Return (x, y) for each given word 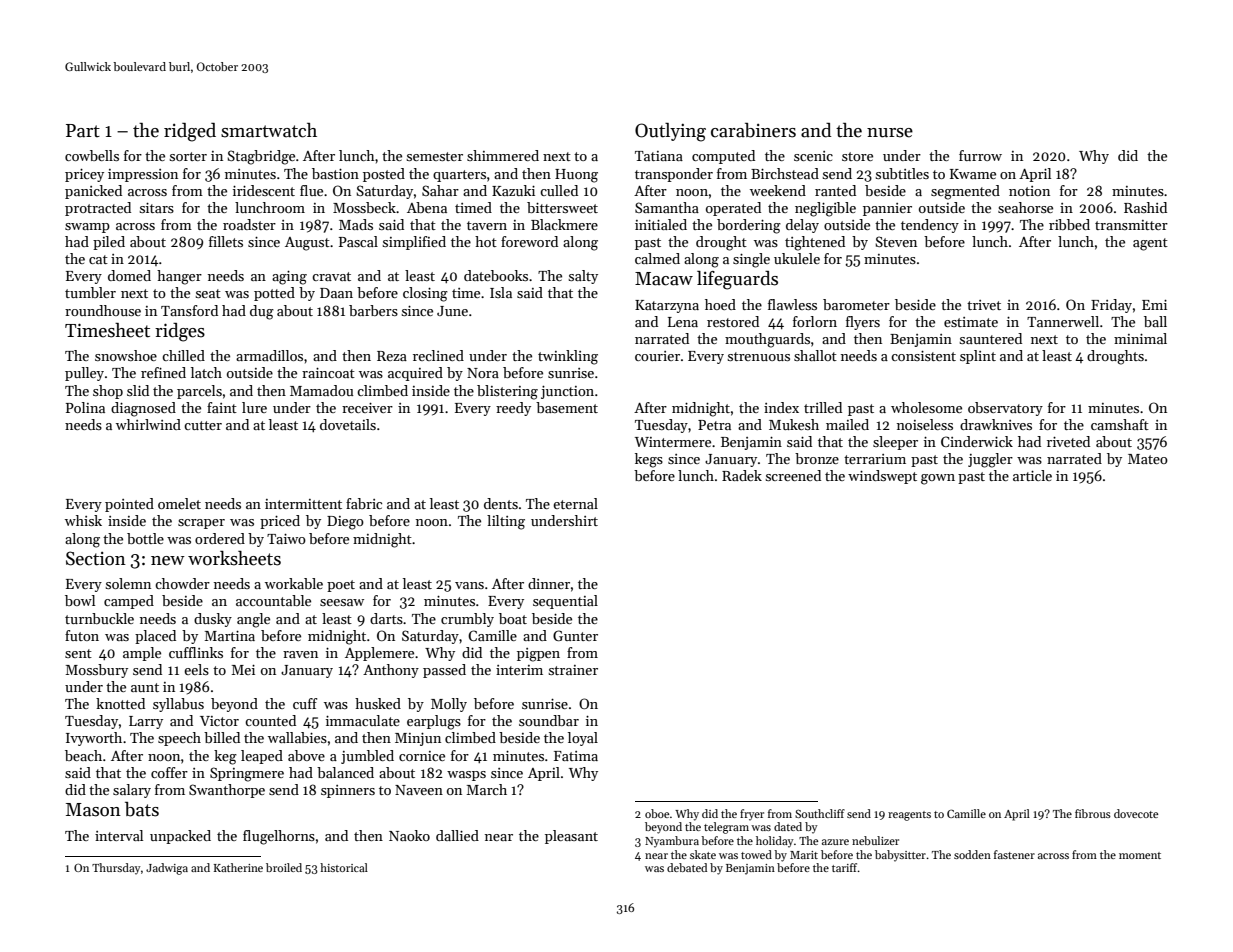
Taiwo (286, 539)
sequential (565, 602)
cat (98, 259)
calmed (657, 258)
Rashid (1145, 207)
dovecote (1136, 813)
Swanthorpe (227, 791)
